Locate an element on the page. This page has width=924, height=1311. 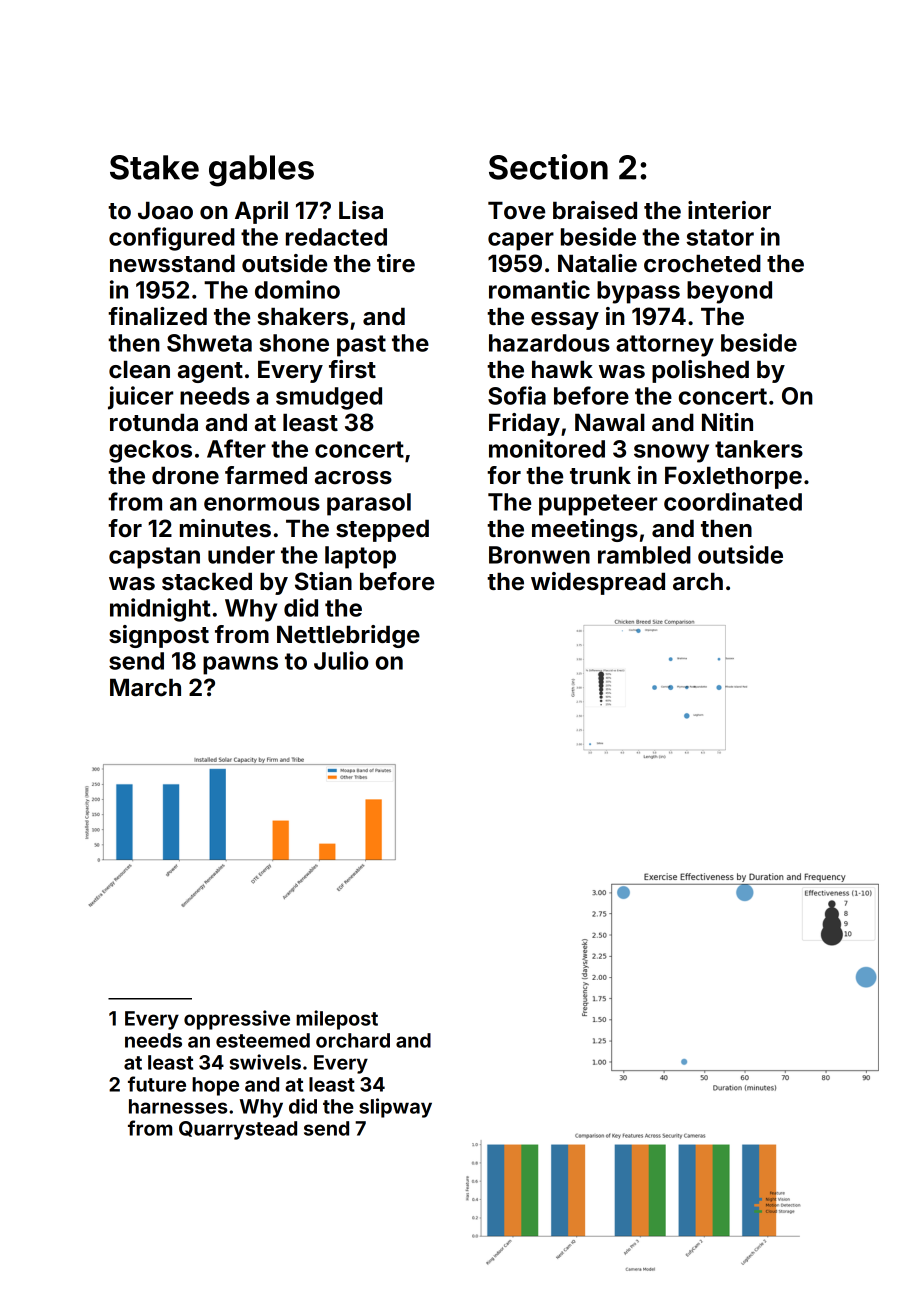
slipway is located at coordinates (395, 1108).
